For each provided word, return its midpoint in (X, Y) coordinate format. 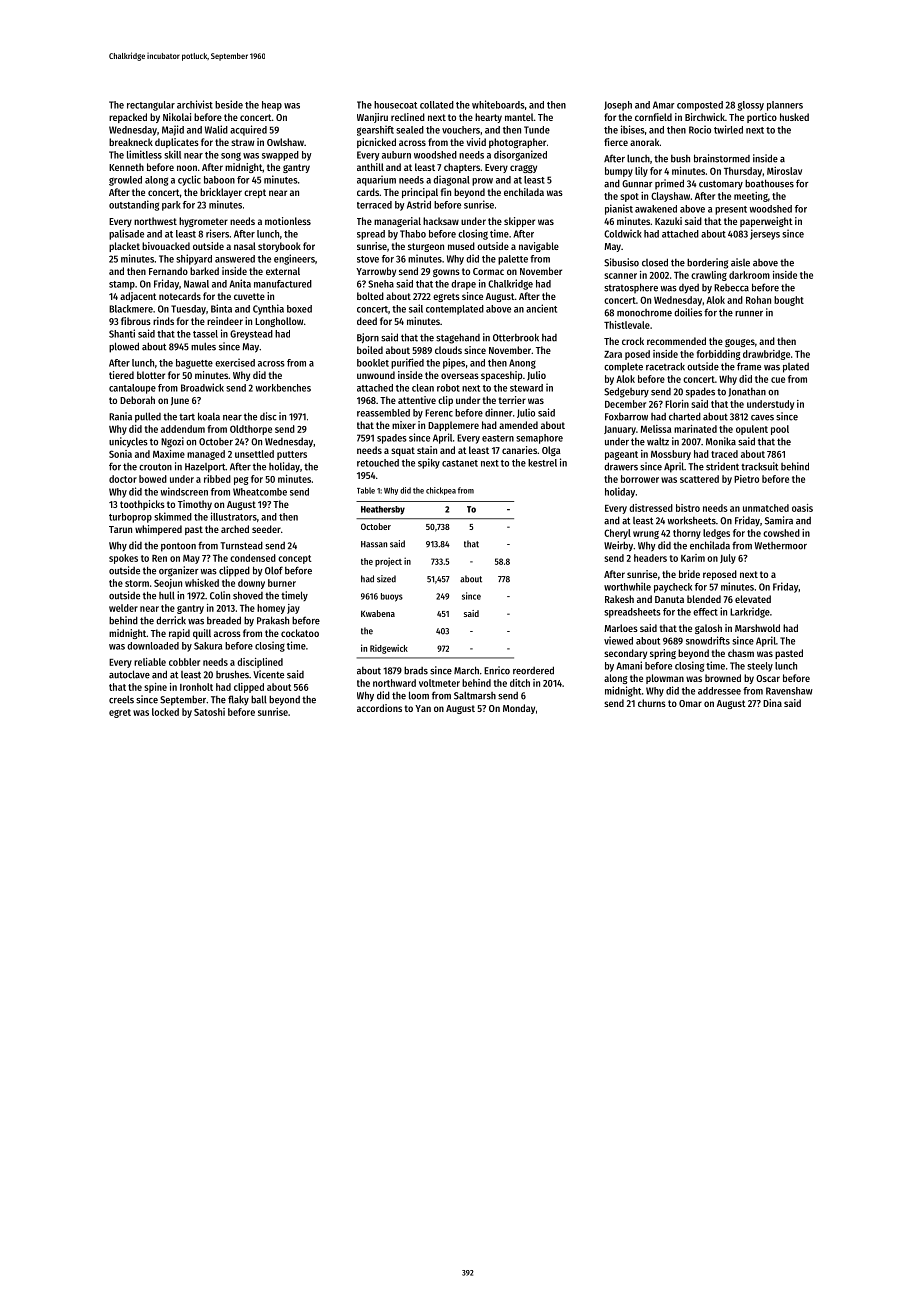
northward (394, 683)
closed (655, 262)
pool (780, 430)
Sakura (208, 646)
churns (652, 703)
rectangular (151, 106)
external (283, 271)
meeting (751, 197)
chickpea (441, 491)
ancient (541, 308)
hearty (488, 118)
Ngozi (172, 442)
